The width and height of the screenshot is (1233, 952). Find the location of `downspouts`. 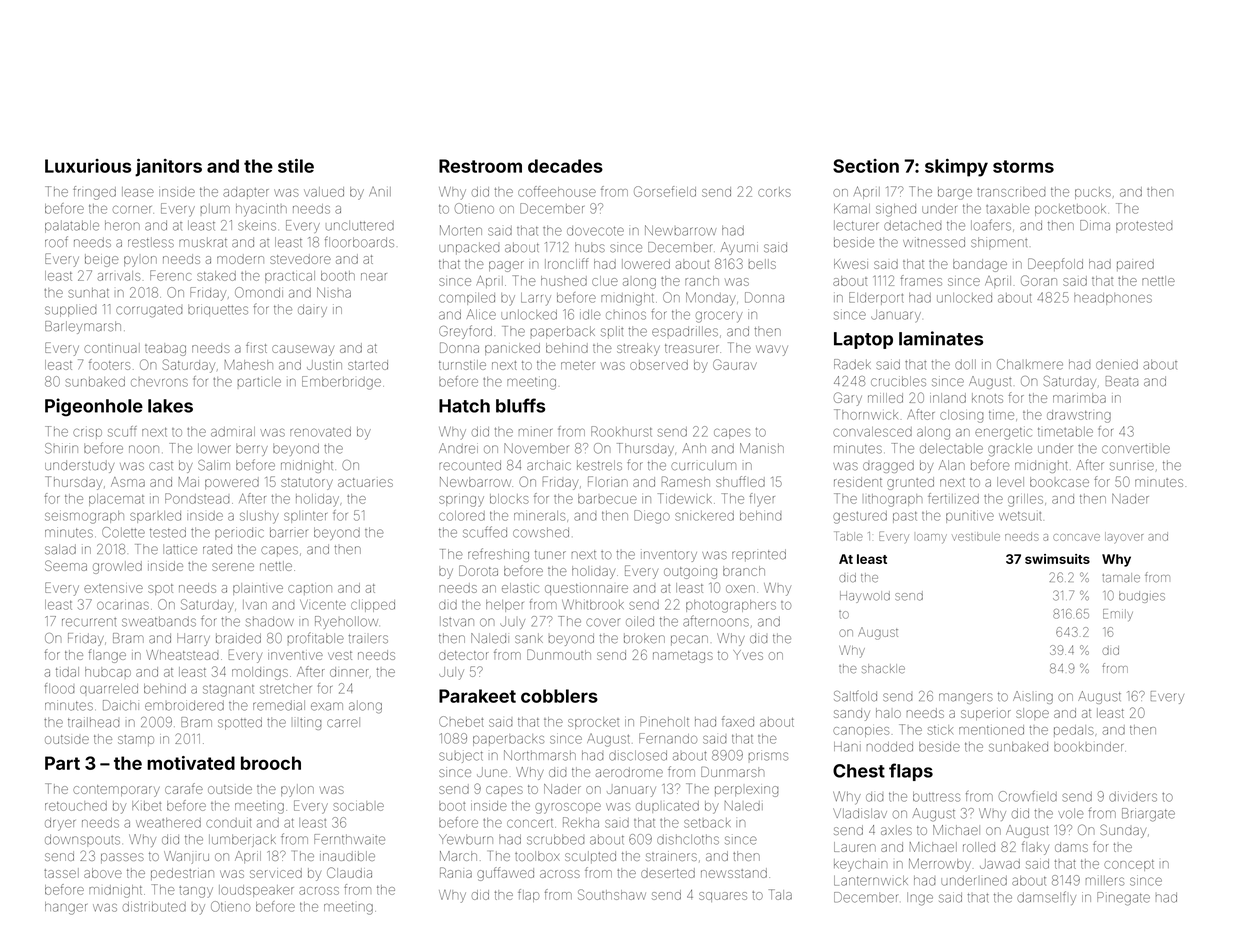

downspouts is located at coordinates (82, 841).
